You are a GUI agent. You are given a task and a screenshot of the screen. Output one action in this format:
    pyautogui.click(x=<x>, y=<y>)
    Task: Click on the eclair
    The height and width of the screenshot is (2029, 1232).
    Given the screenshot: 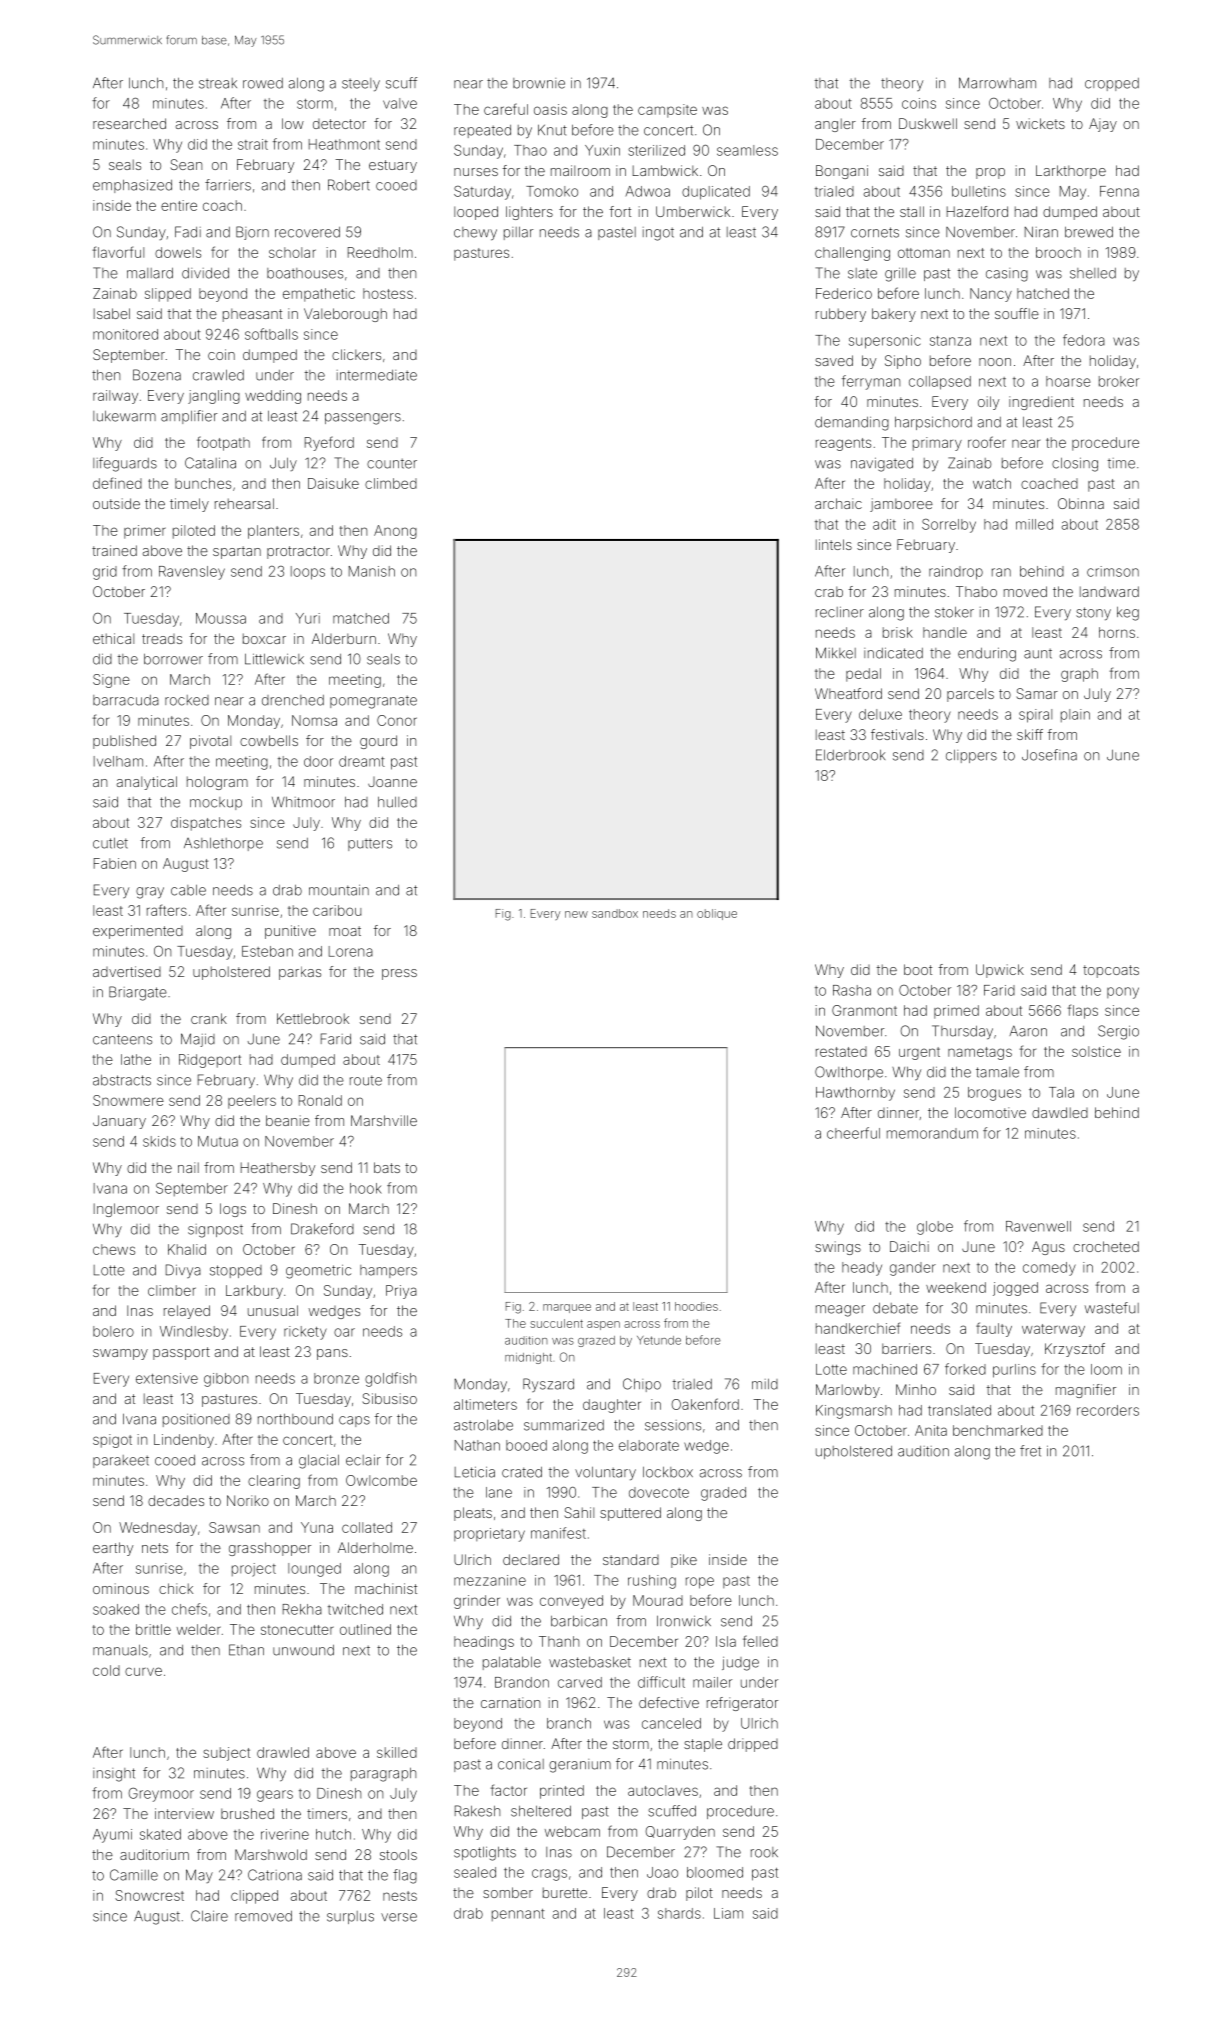 What is the action you would take?
    pyautogui.click(x=363, y=1460)
